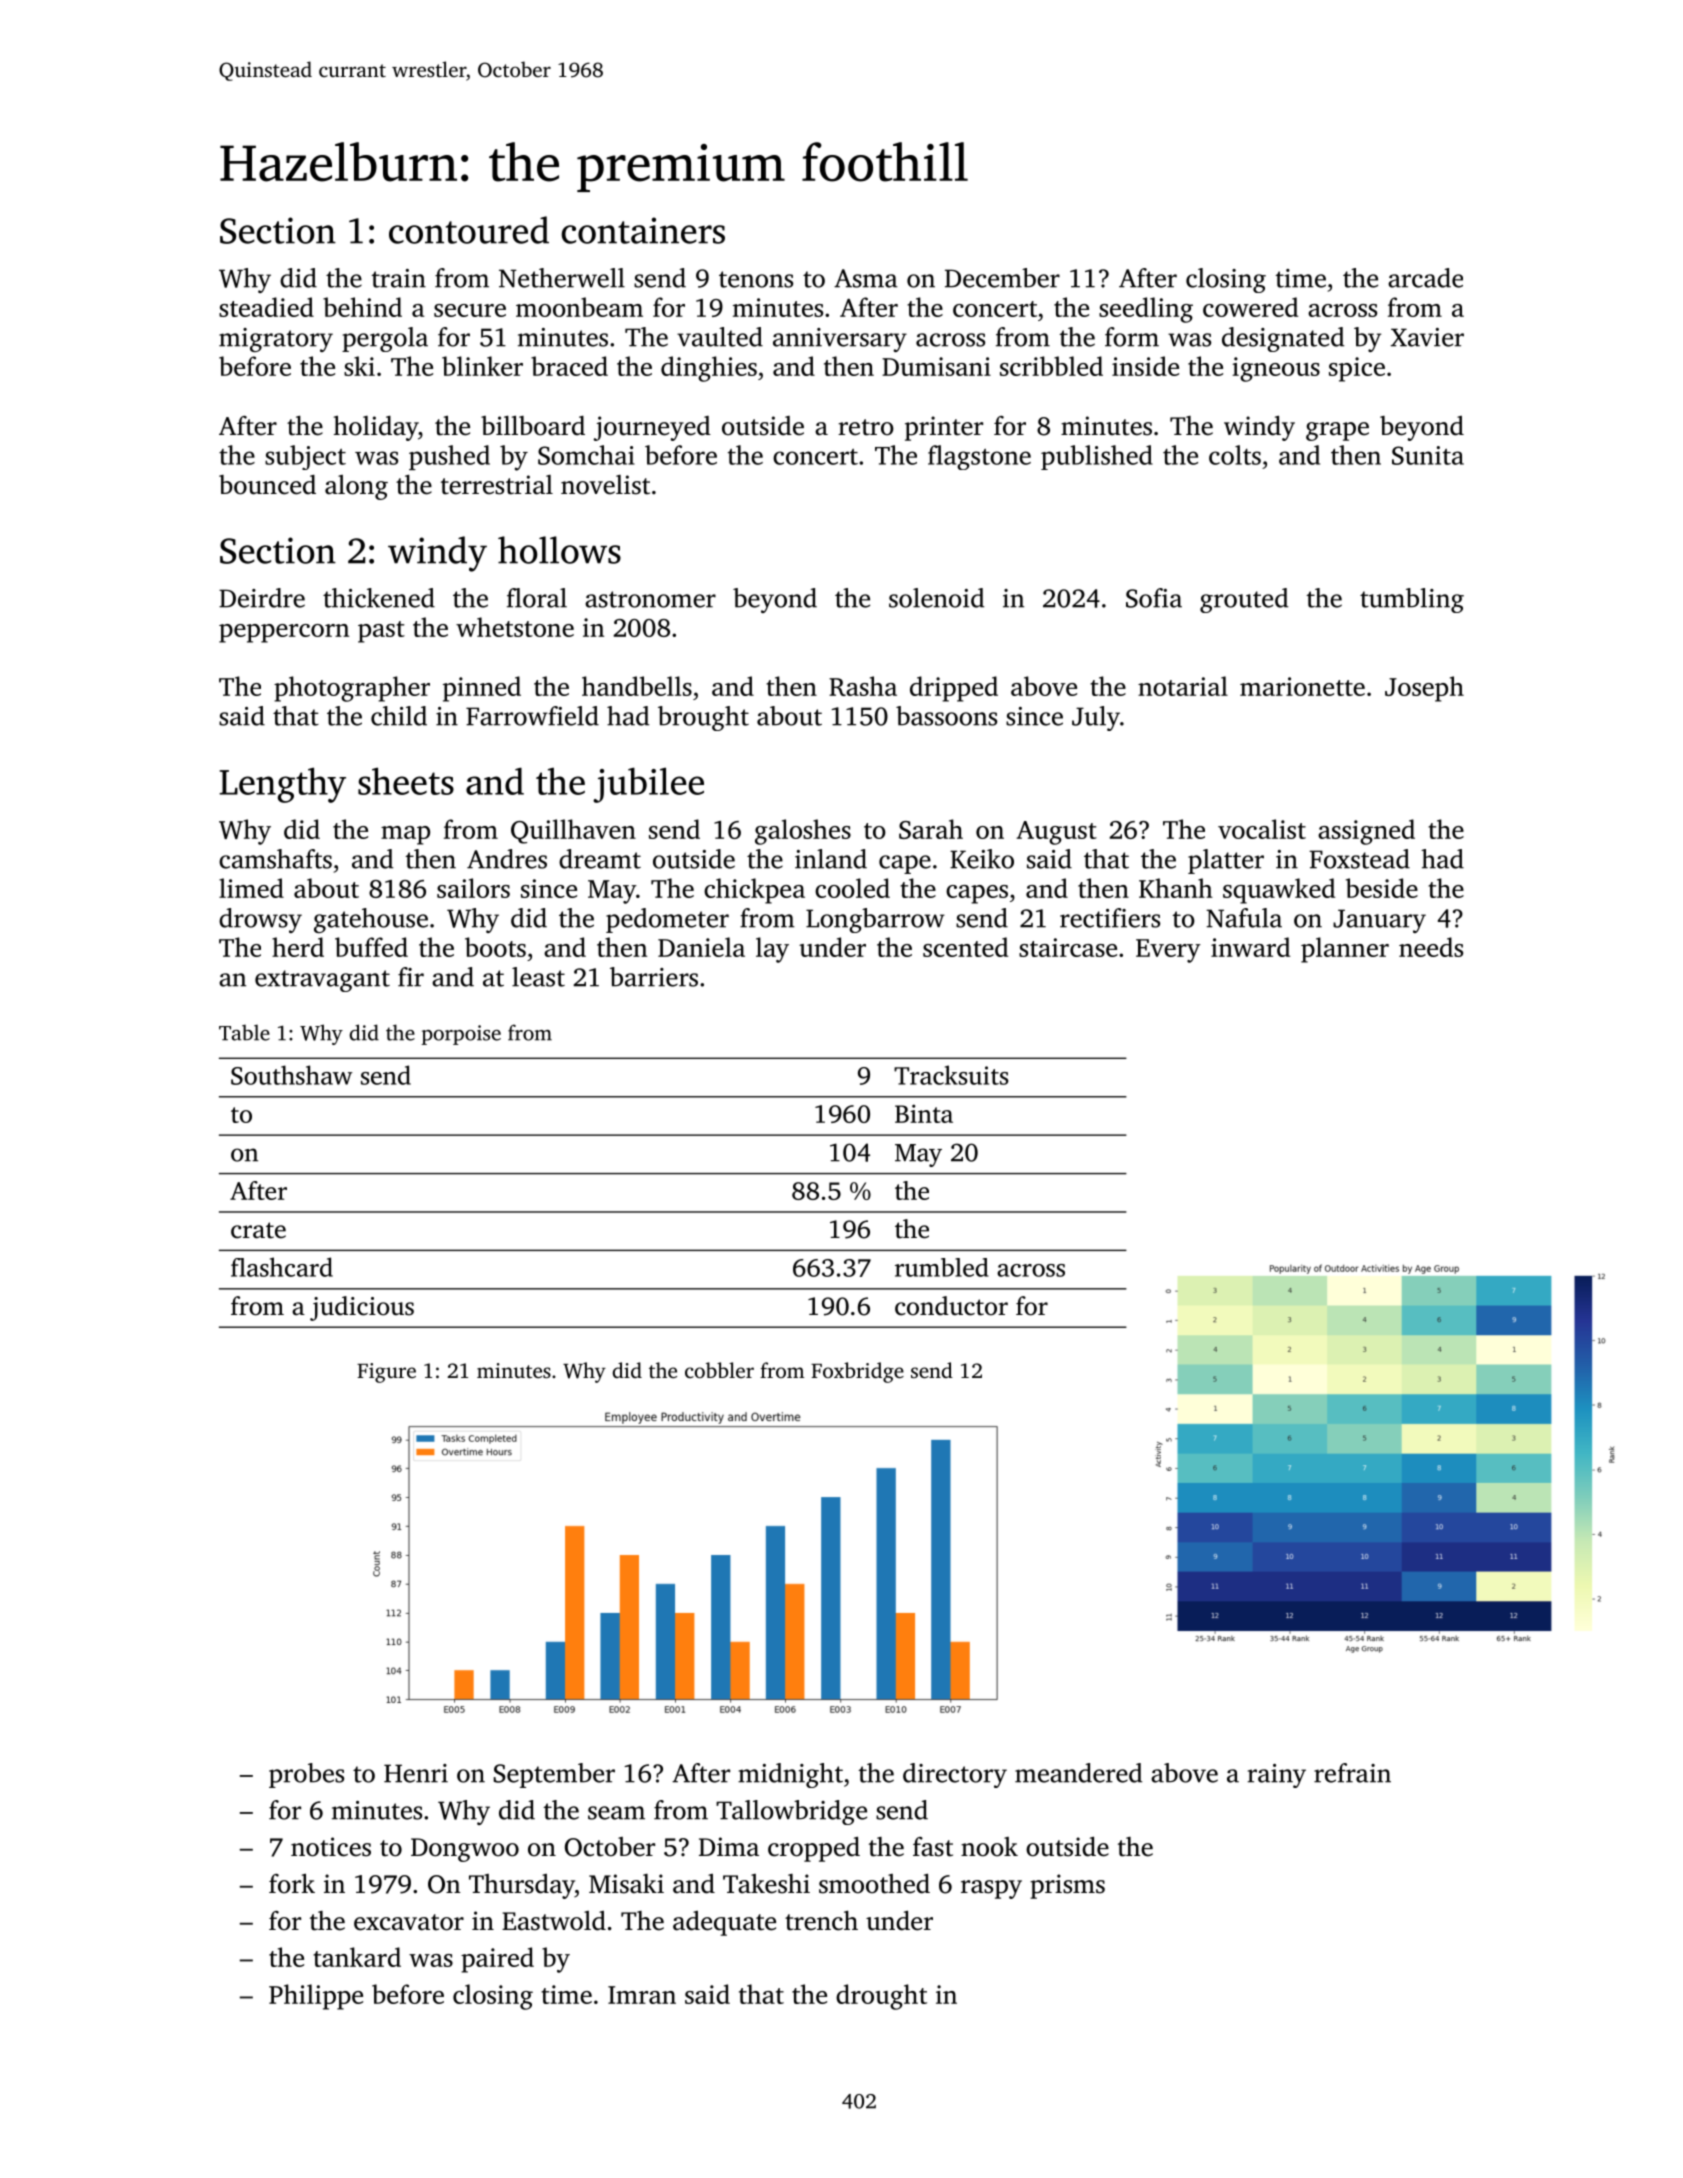  What do you see at coordinates (416, 1773) in the page?
I see `Henri` at bounding box center [416, 1773].
